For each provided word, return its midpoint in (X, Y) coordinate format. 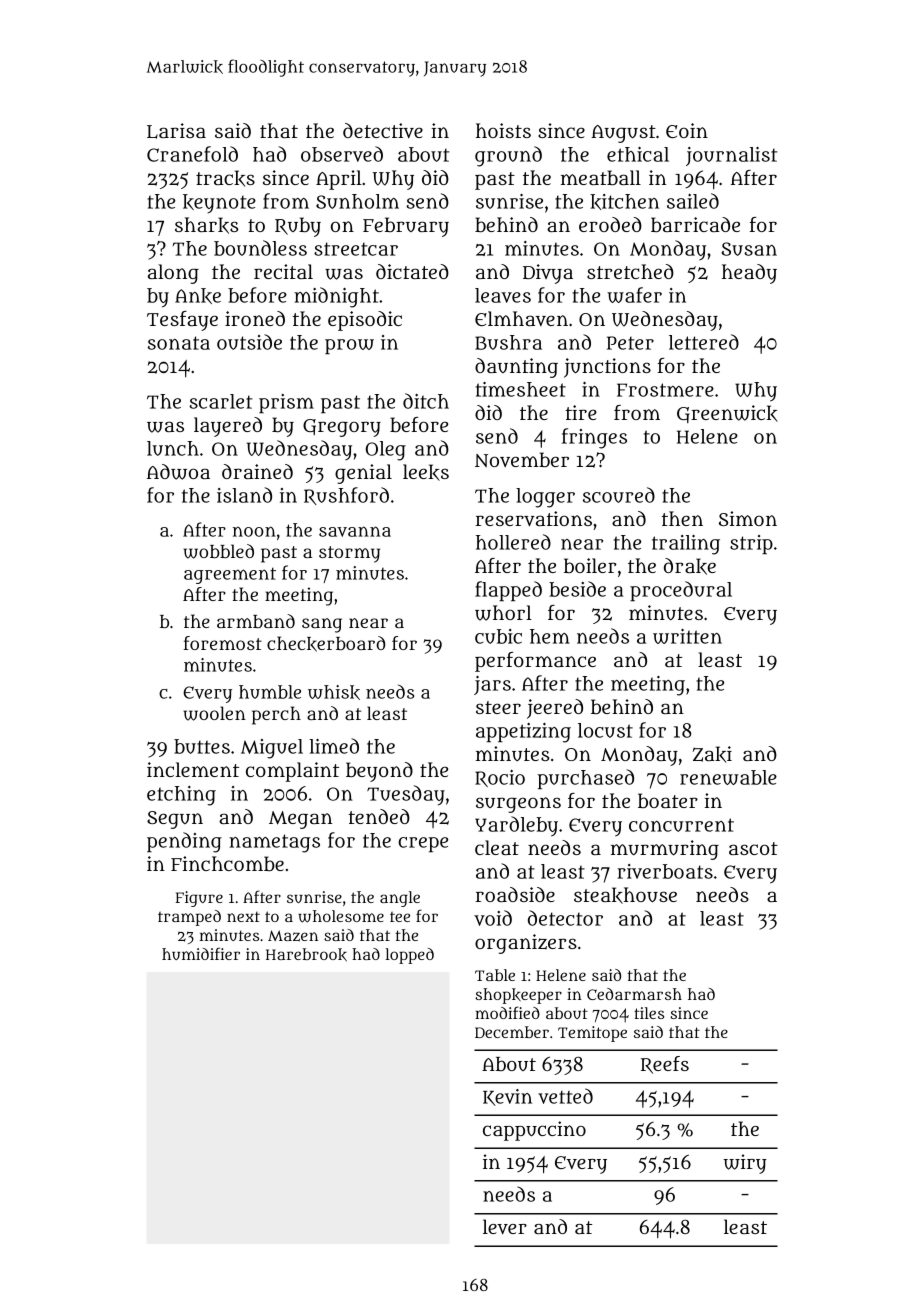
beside (577, 589)
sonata (179, 343)
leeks (426, 472)
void (493, 918)
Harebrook (306, 955)
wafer (634, 295)
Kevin (507, 1097)
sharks (206, 225)
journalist (731, 156)
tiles (649, 1013)
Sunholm (357, 201)
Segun (175, 820)
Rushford (346, 496)
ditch (426, 401)
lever (505, 1227)
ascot (753, 848)
